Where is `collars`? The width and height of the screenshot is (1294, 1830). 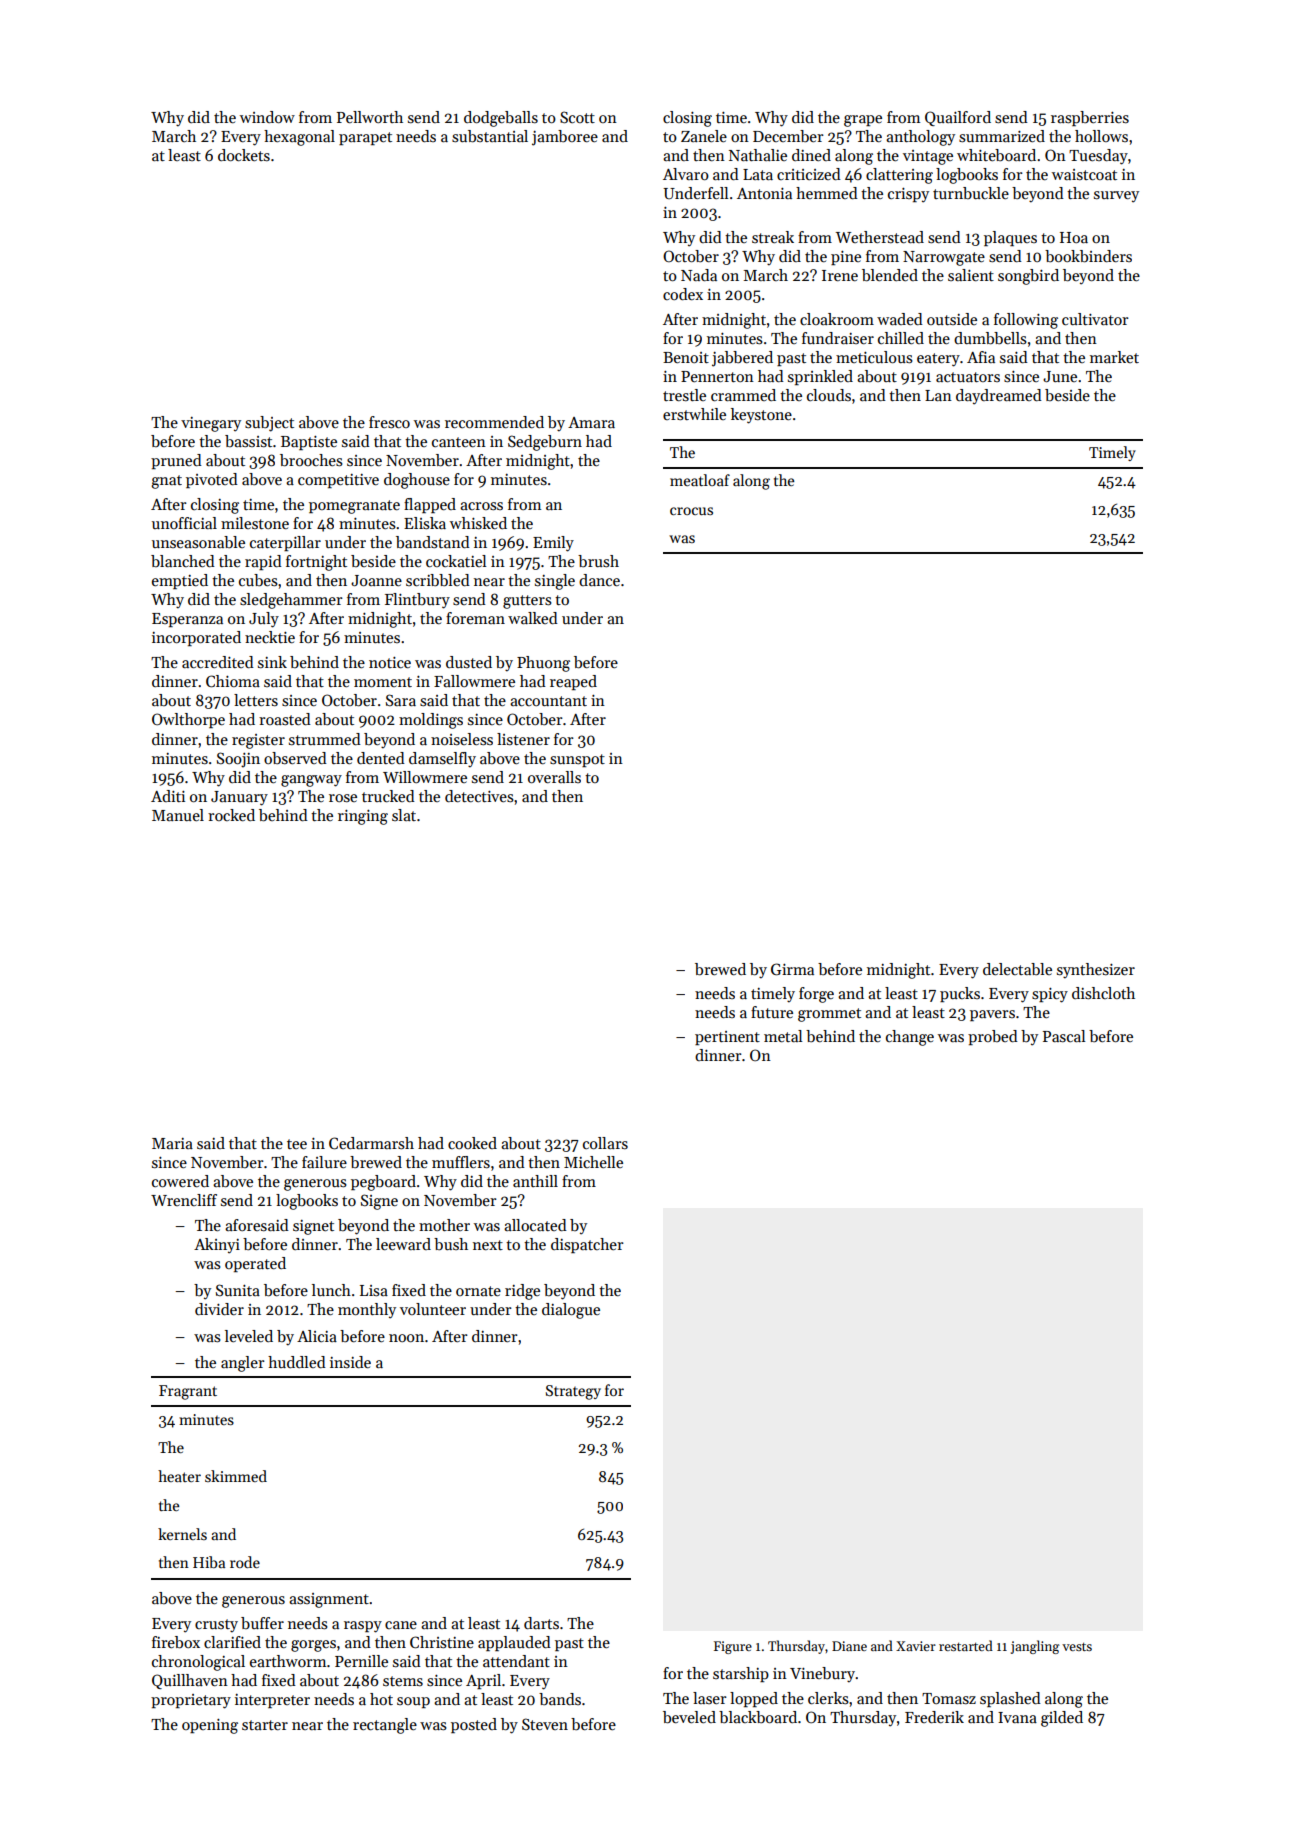 collars is located at coordinates (605, 1143).
